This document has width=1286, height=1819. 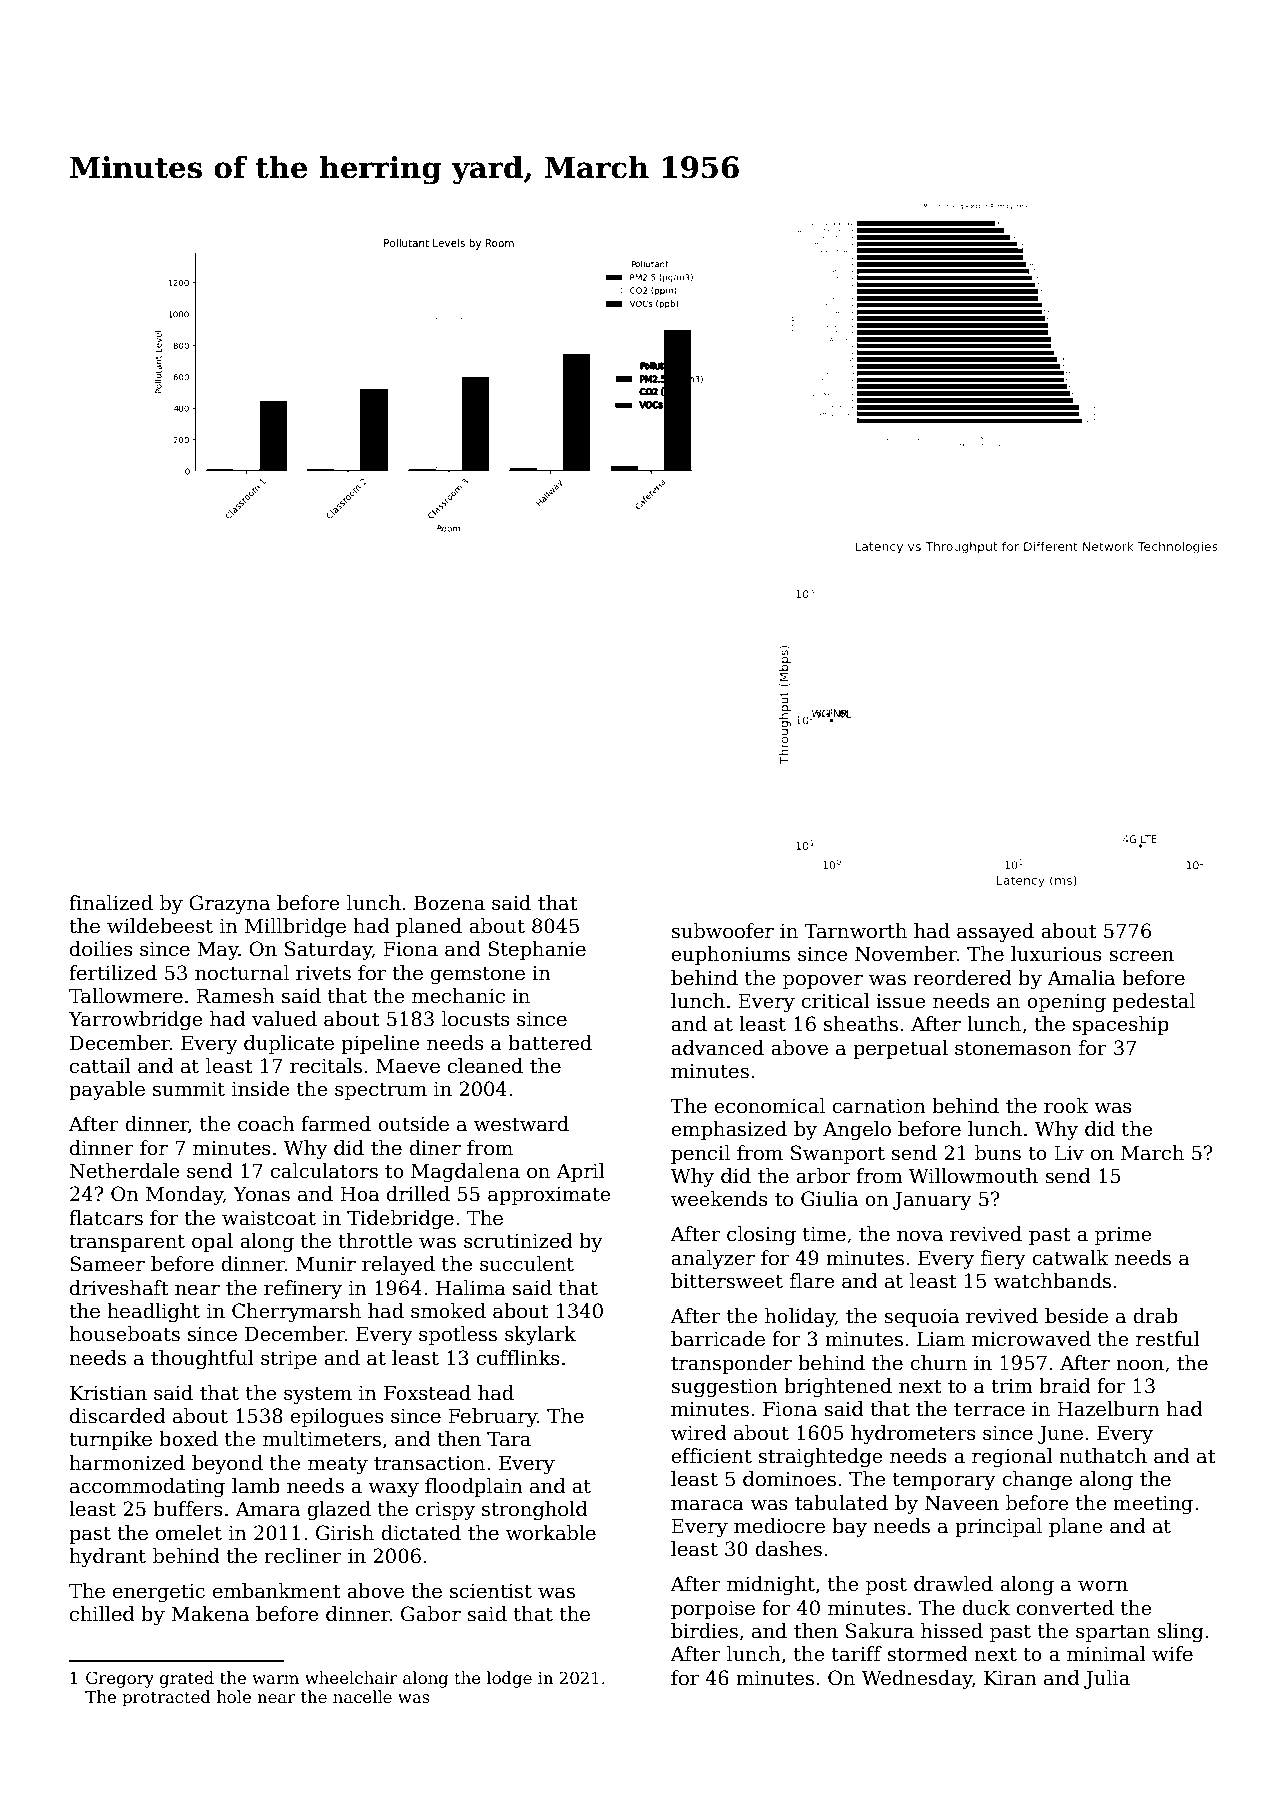 What do you see at coordinates (857, 1654) in the document?
I see `tariff` at bounding box center [857, 1654].
